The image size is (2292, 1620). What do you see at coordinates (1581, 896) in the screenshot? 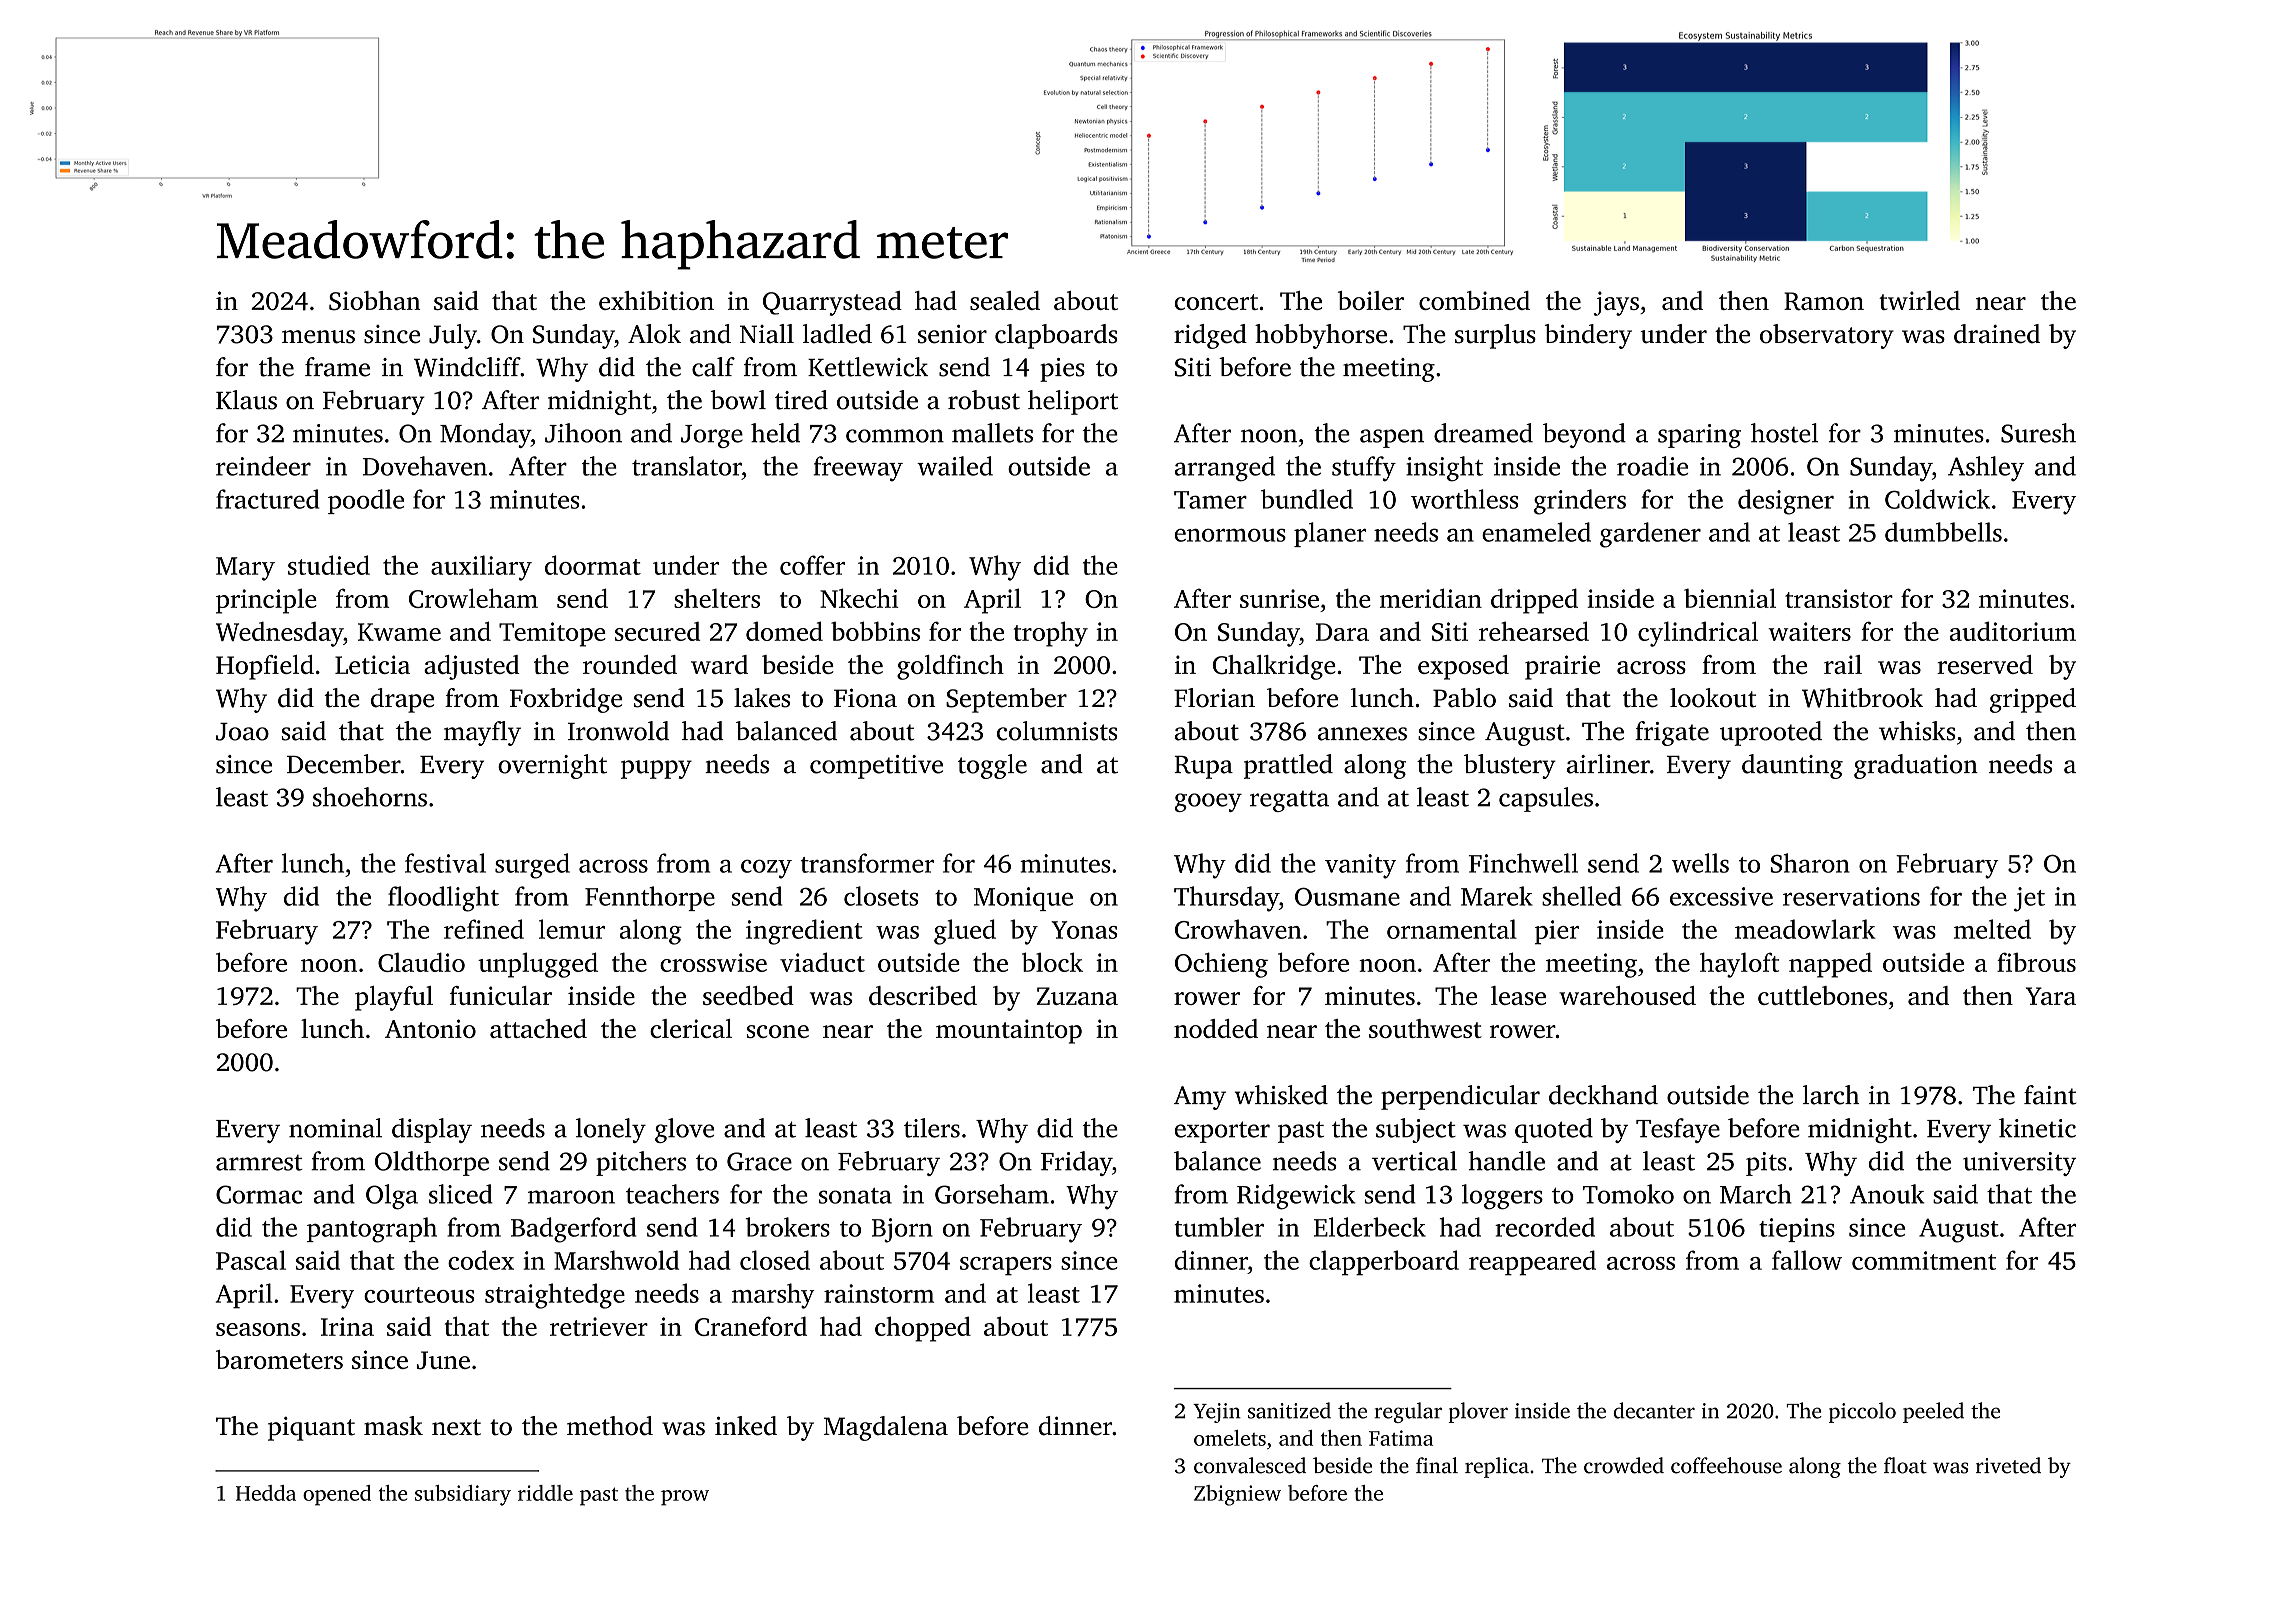
I see `shelled` at bounding box center [1581, 896].
